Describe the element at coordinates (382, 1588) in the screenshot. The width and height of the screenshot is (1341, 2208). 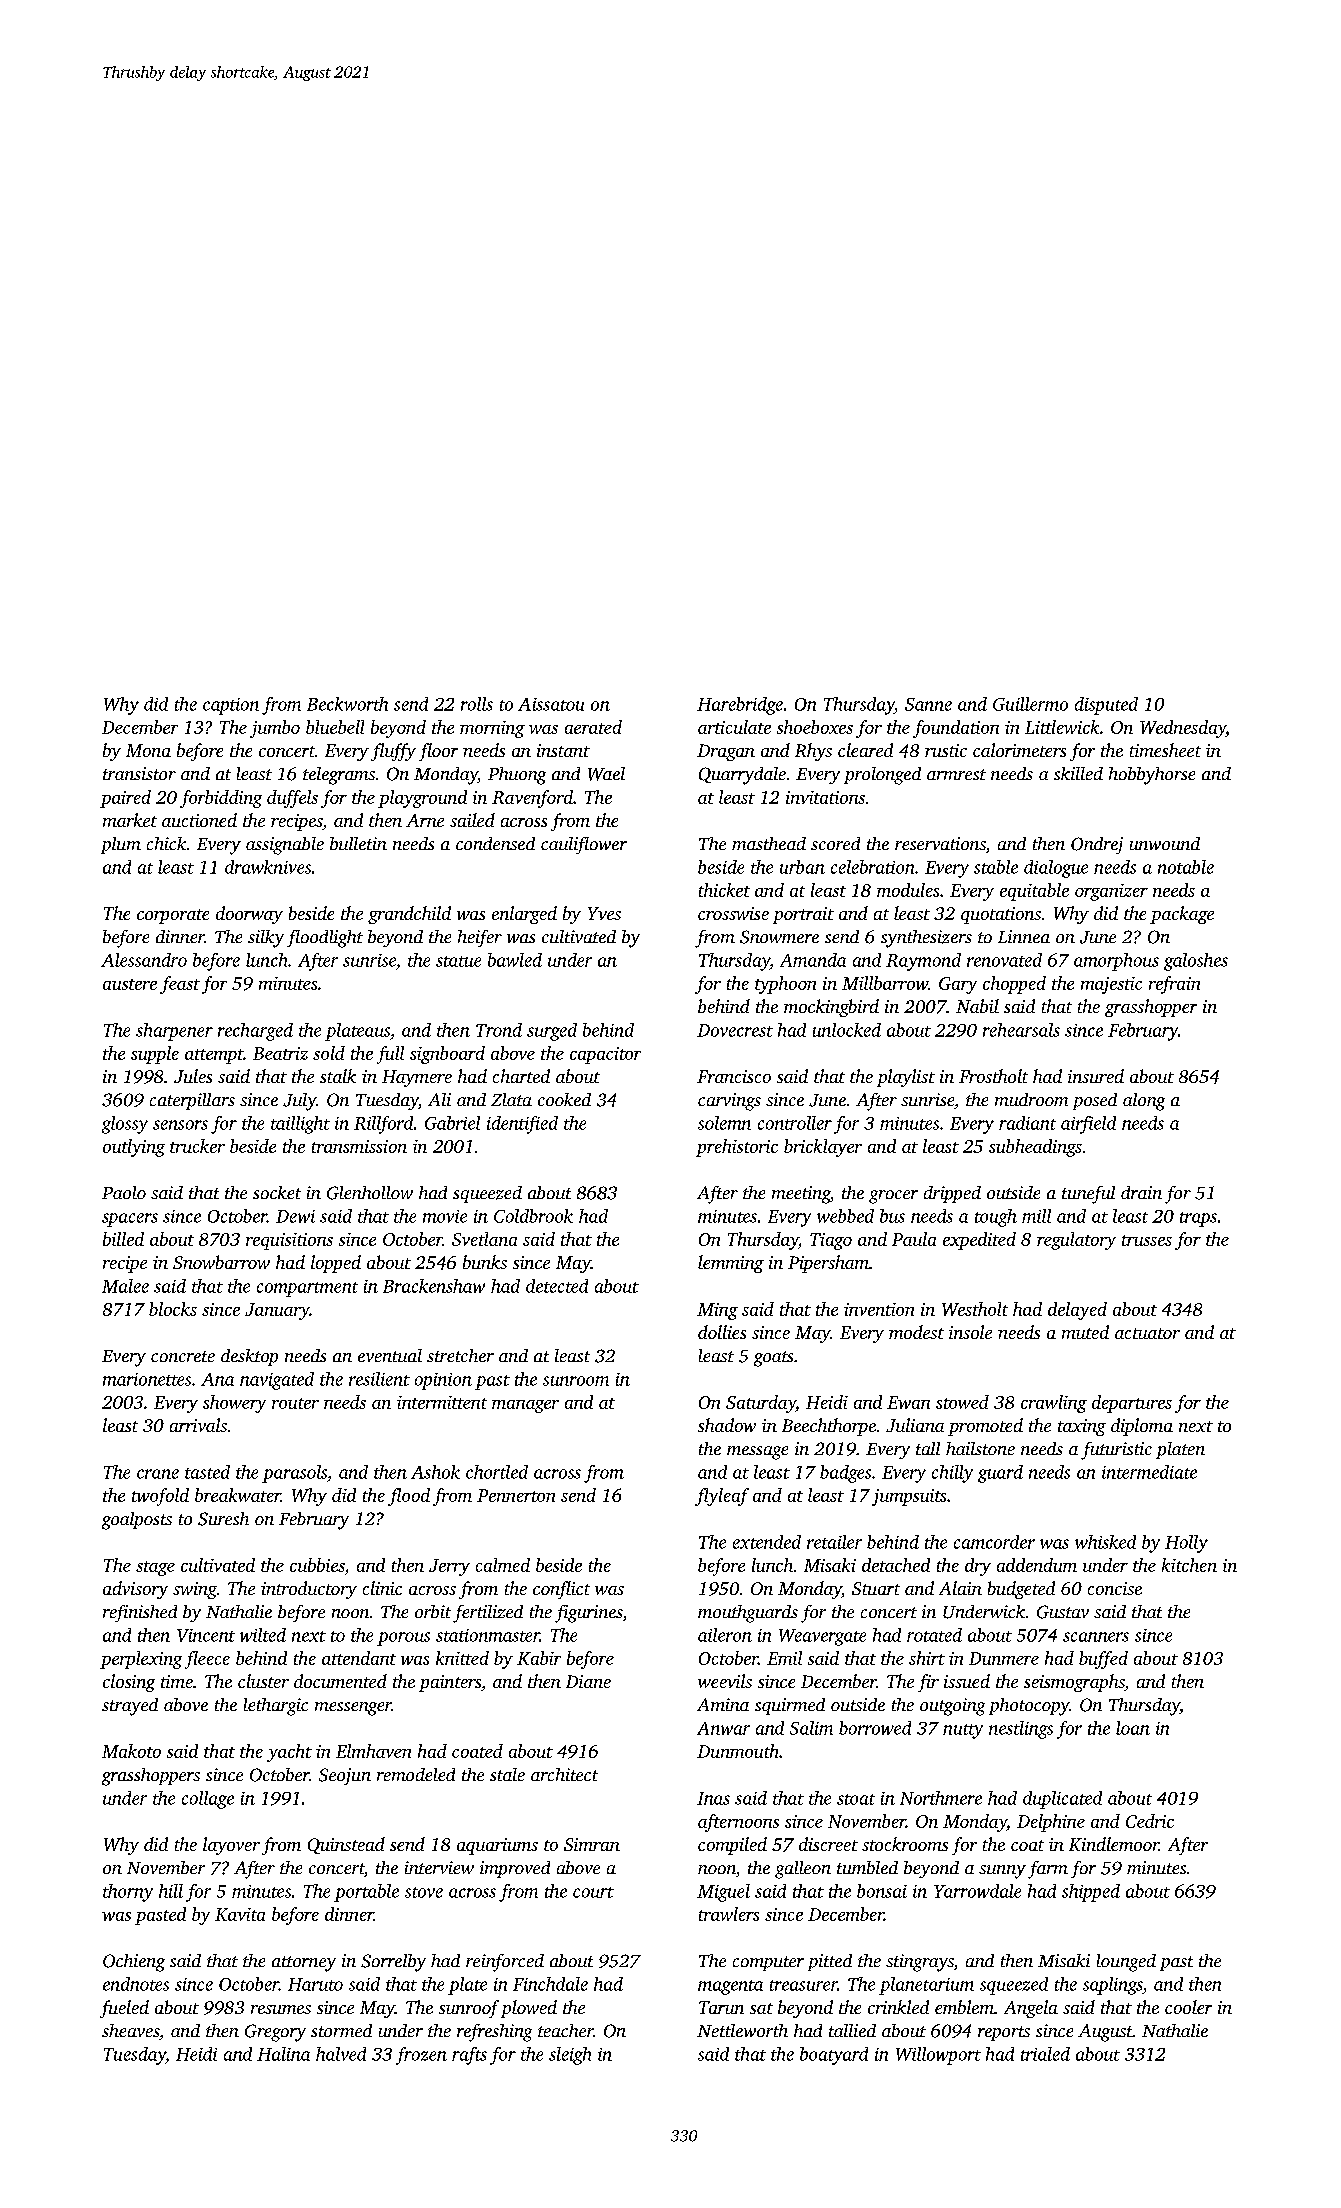
I see `clinic` at that location.
